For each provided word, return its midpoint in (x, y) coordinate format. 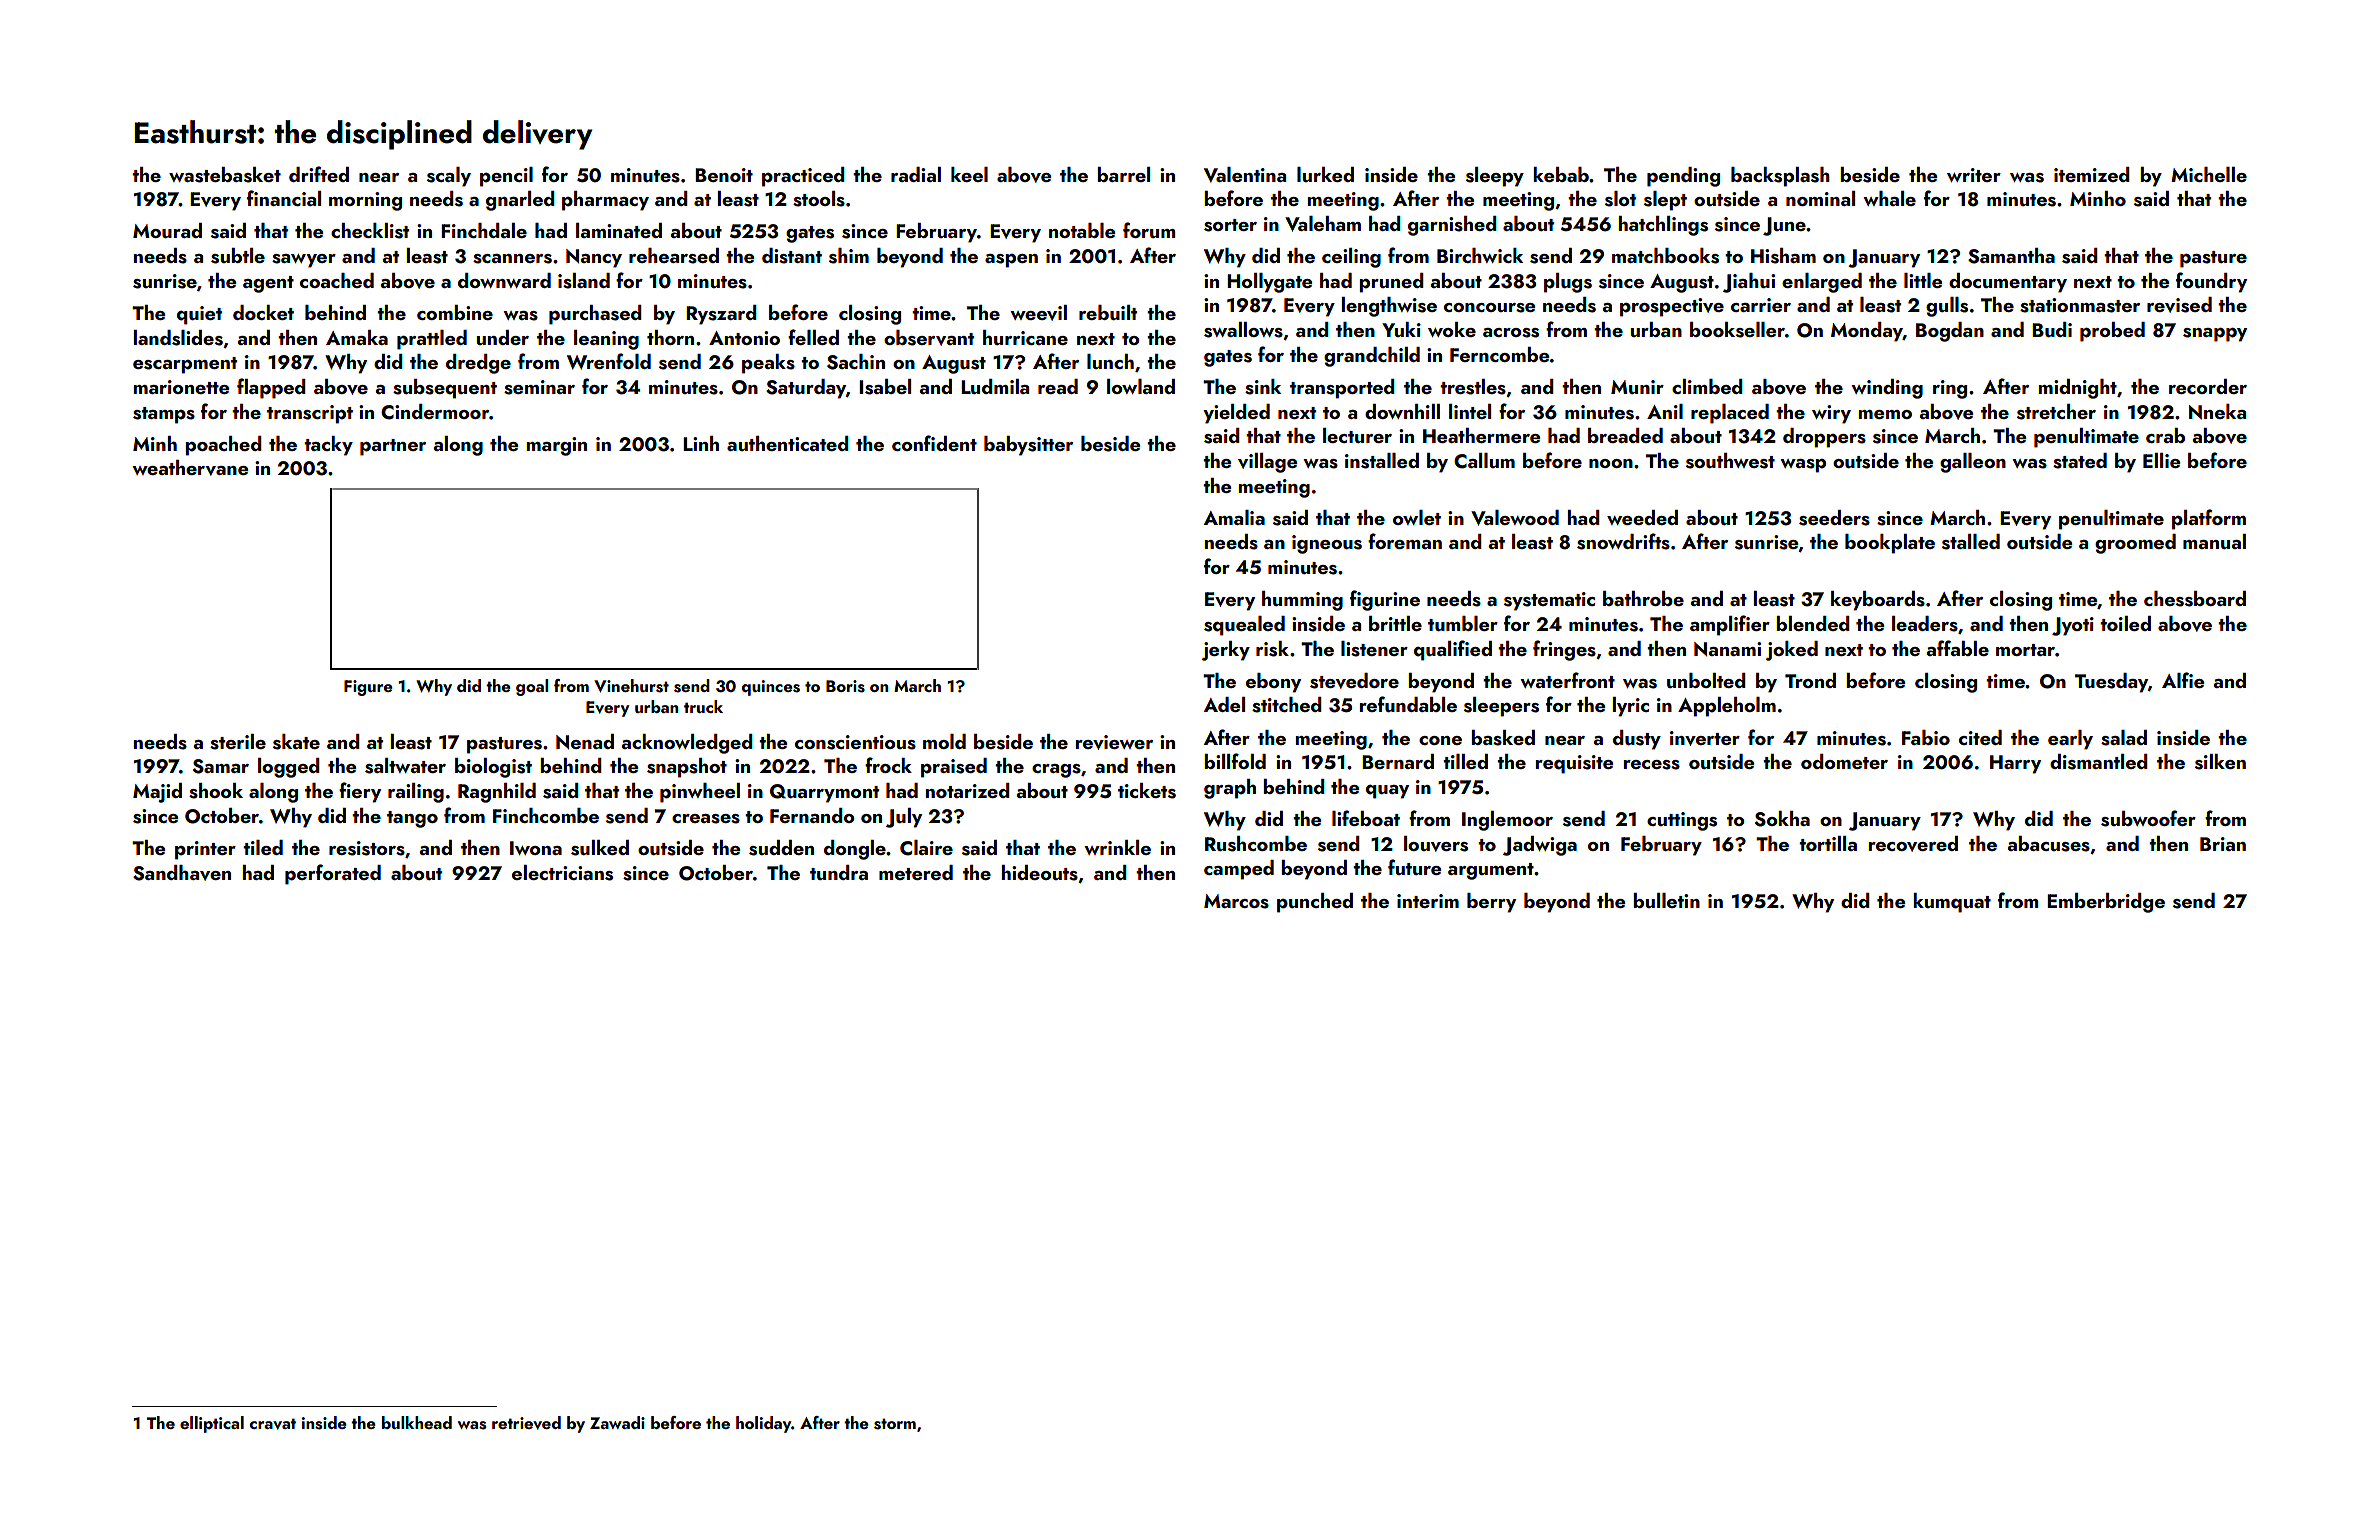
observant (929, 338)
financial (284, 198)
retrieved (526, 1423)
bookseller (1737, 330)
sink (1263, 387)
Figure (368, 688)
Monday (1867, 332)
